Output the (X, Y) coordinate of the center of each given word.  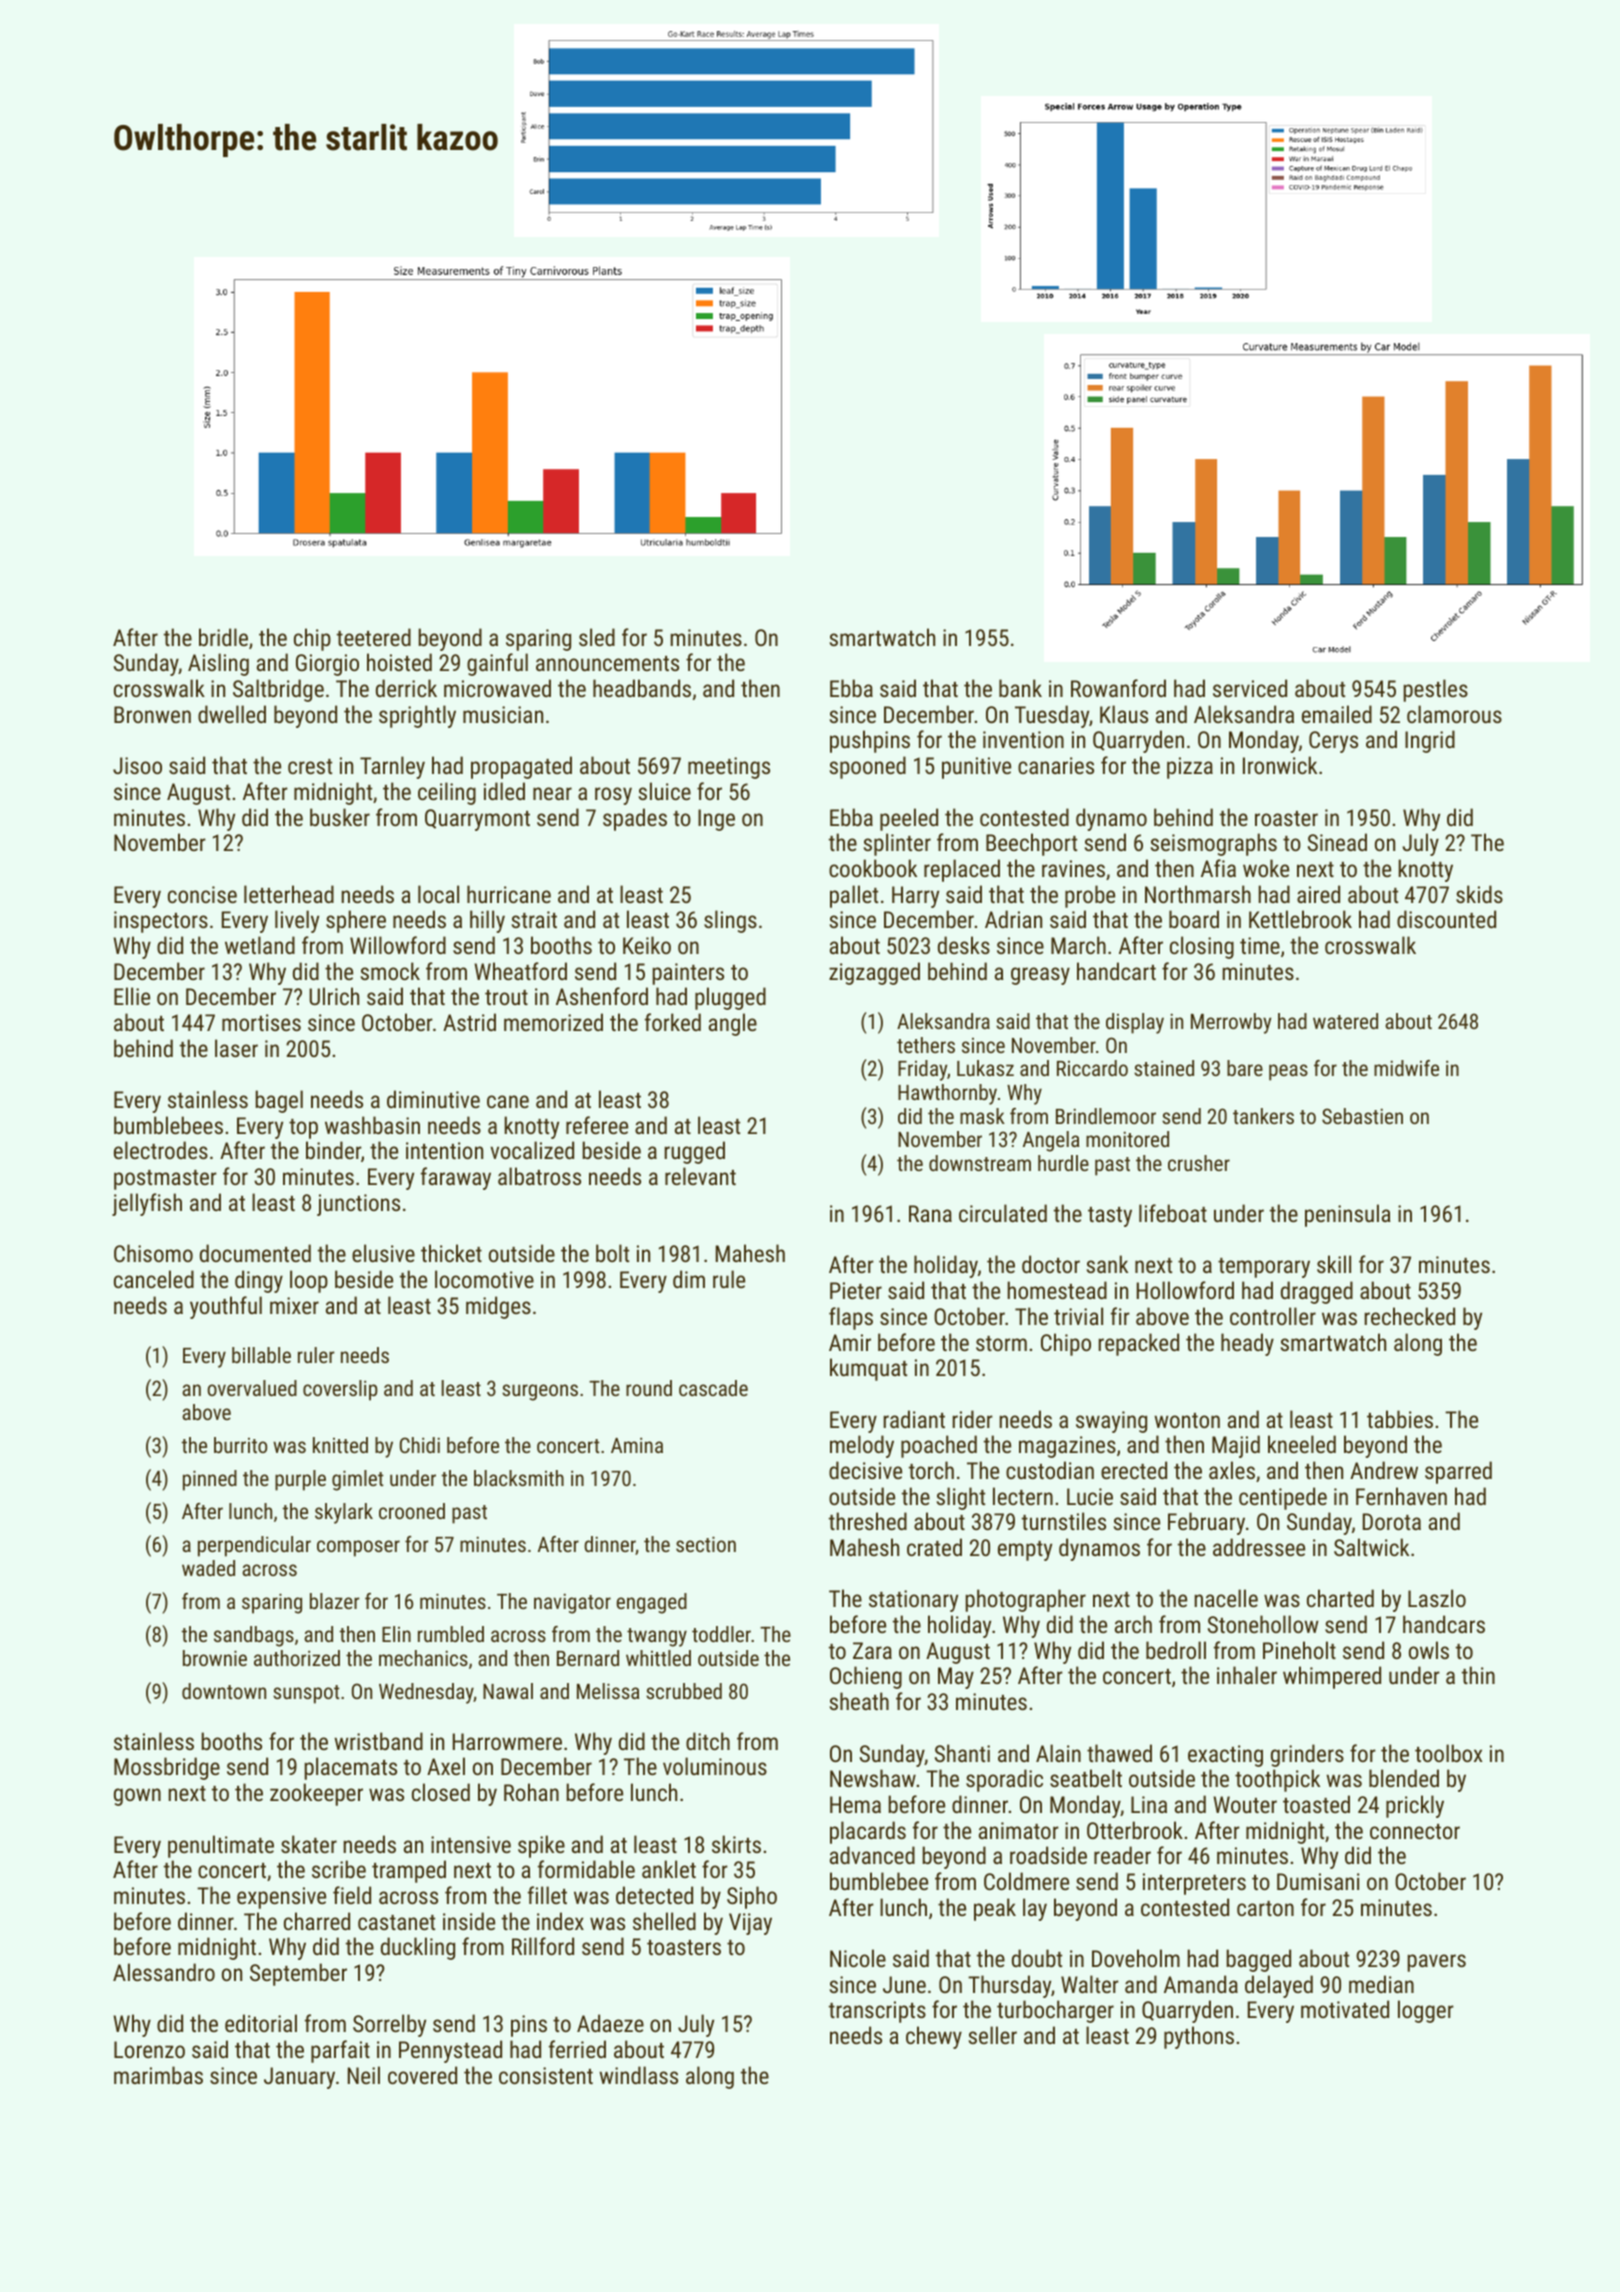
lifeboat (1173, 1213)
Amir (850, 1342)
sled (597, 637)
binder (333, 1150)
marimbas (158, 2075)
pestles (1436, 690)
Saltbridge (278, 690)
